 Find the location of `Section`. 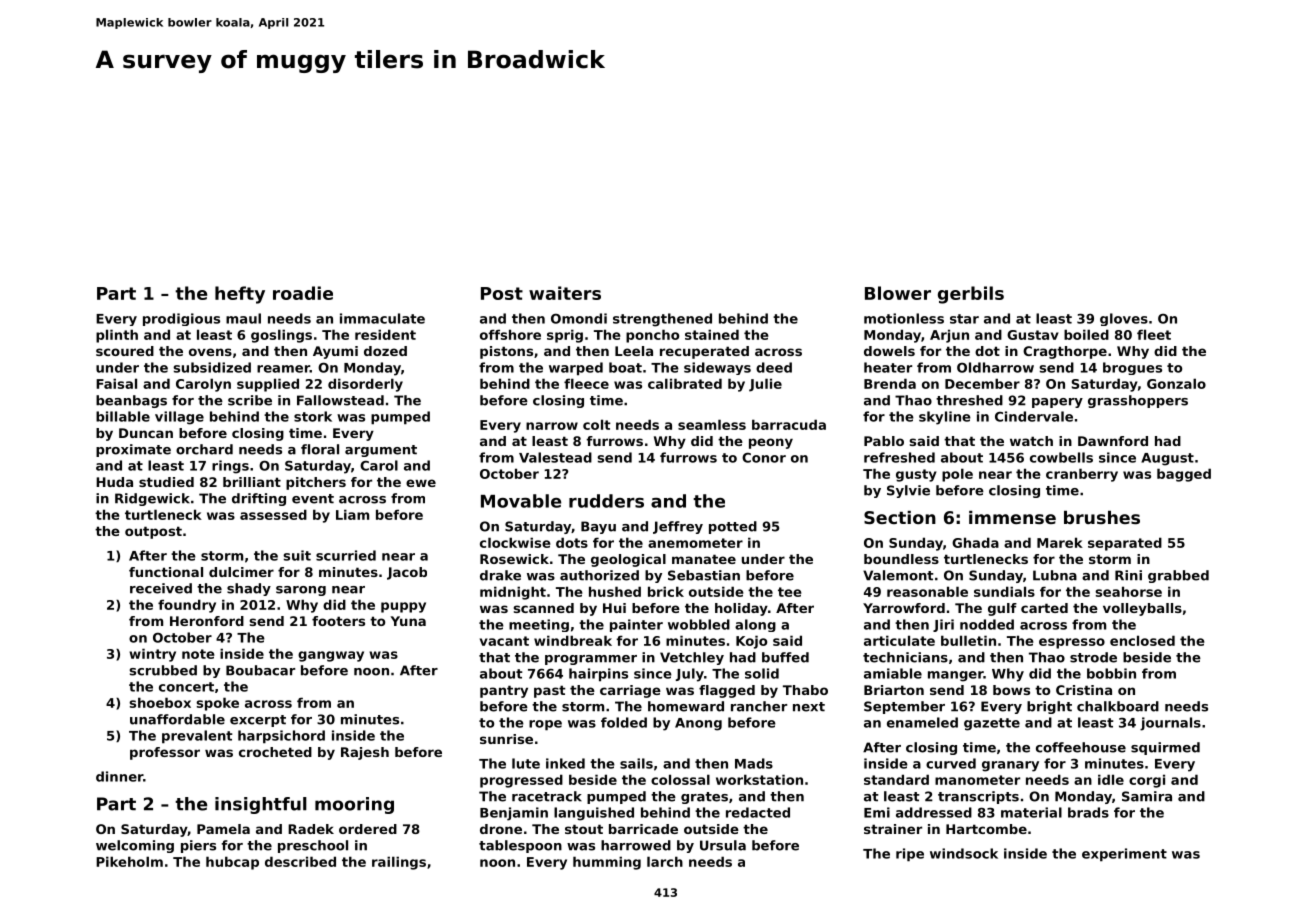

Section is located at coordinates (900, 517).
